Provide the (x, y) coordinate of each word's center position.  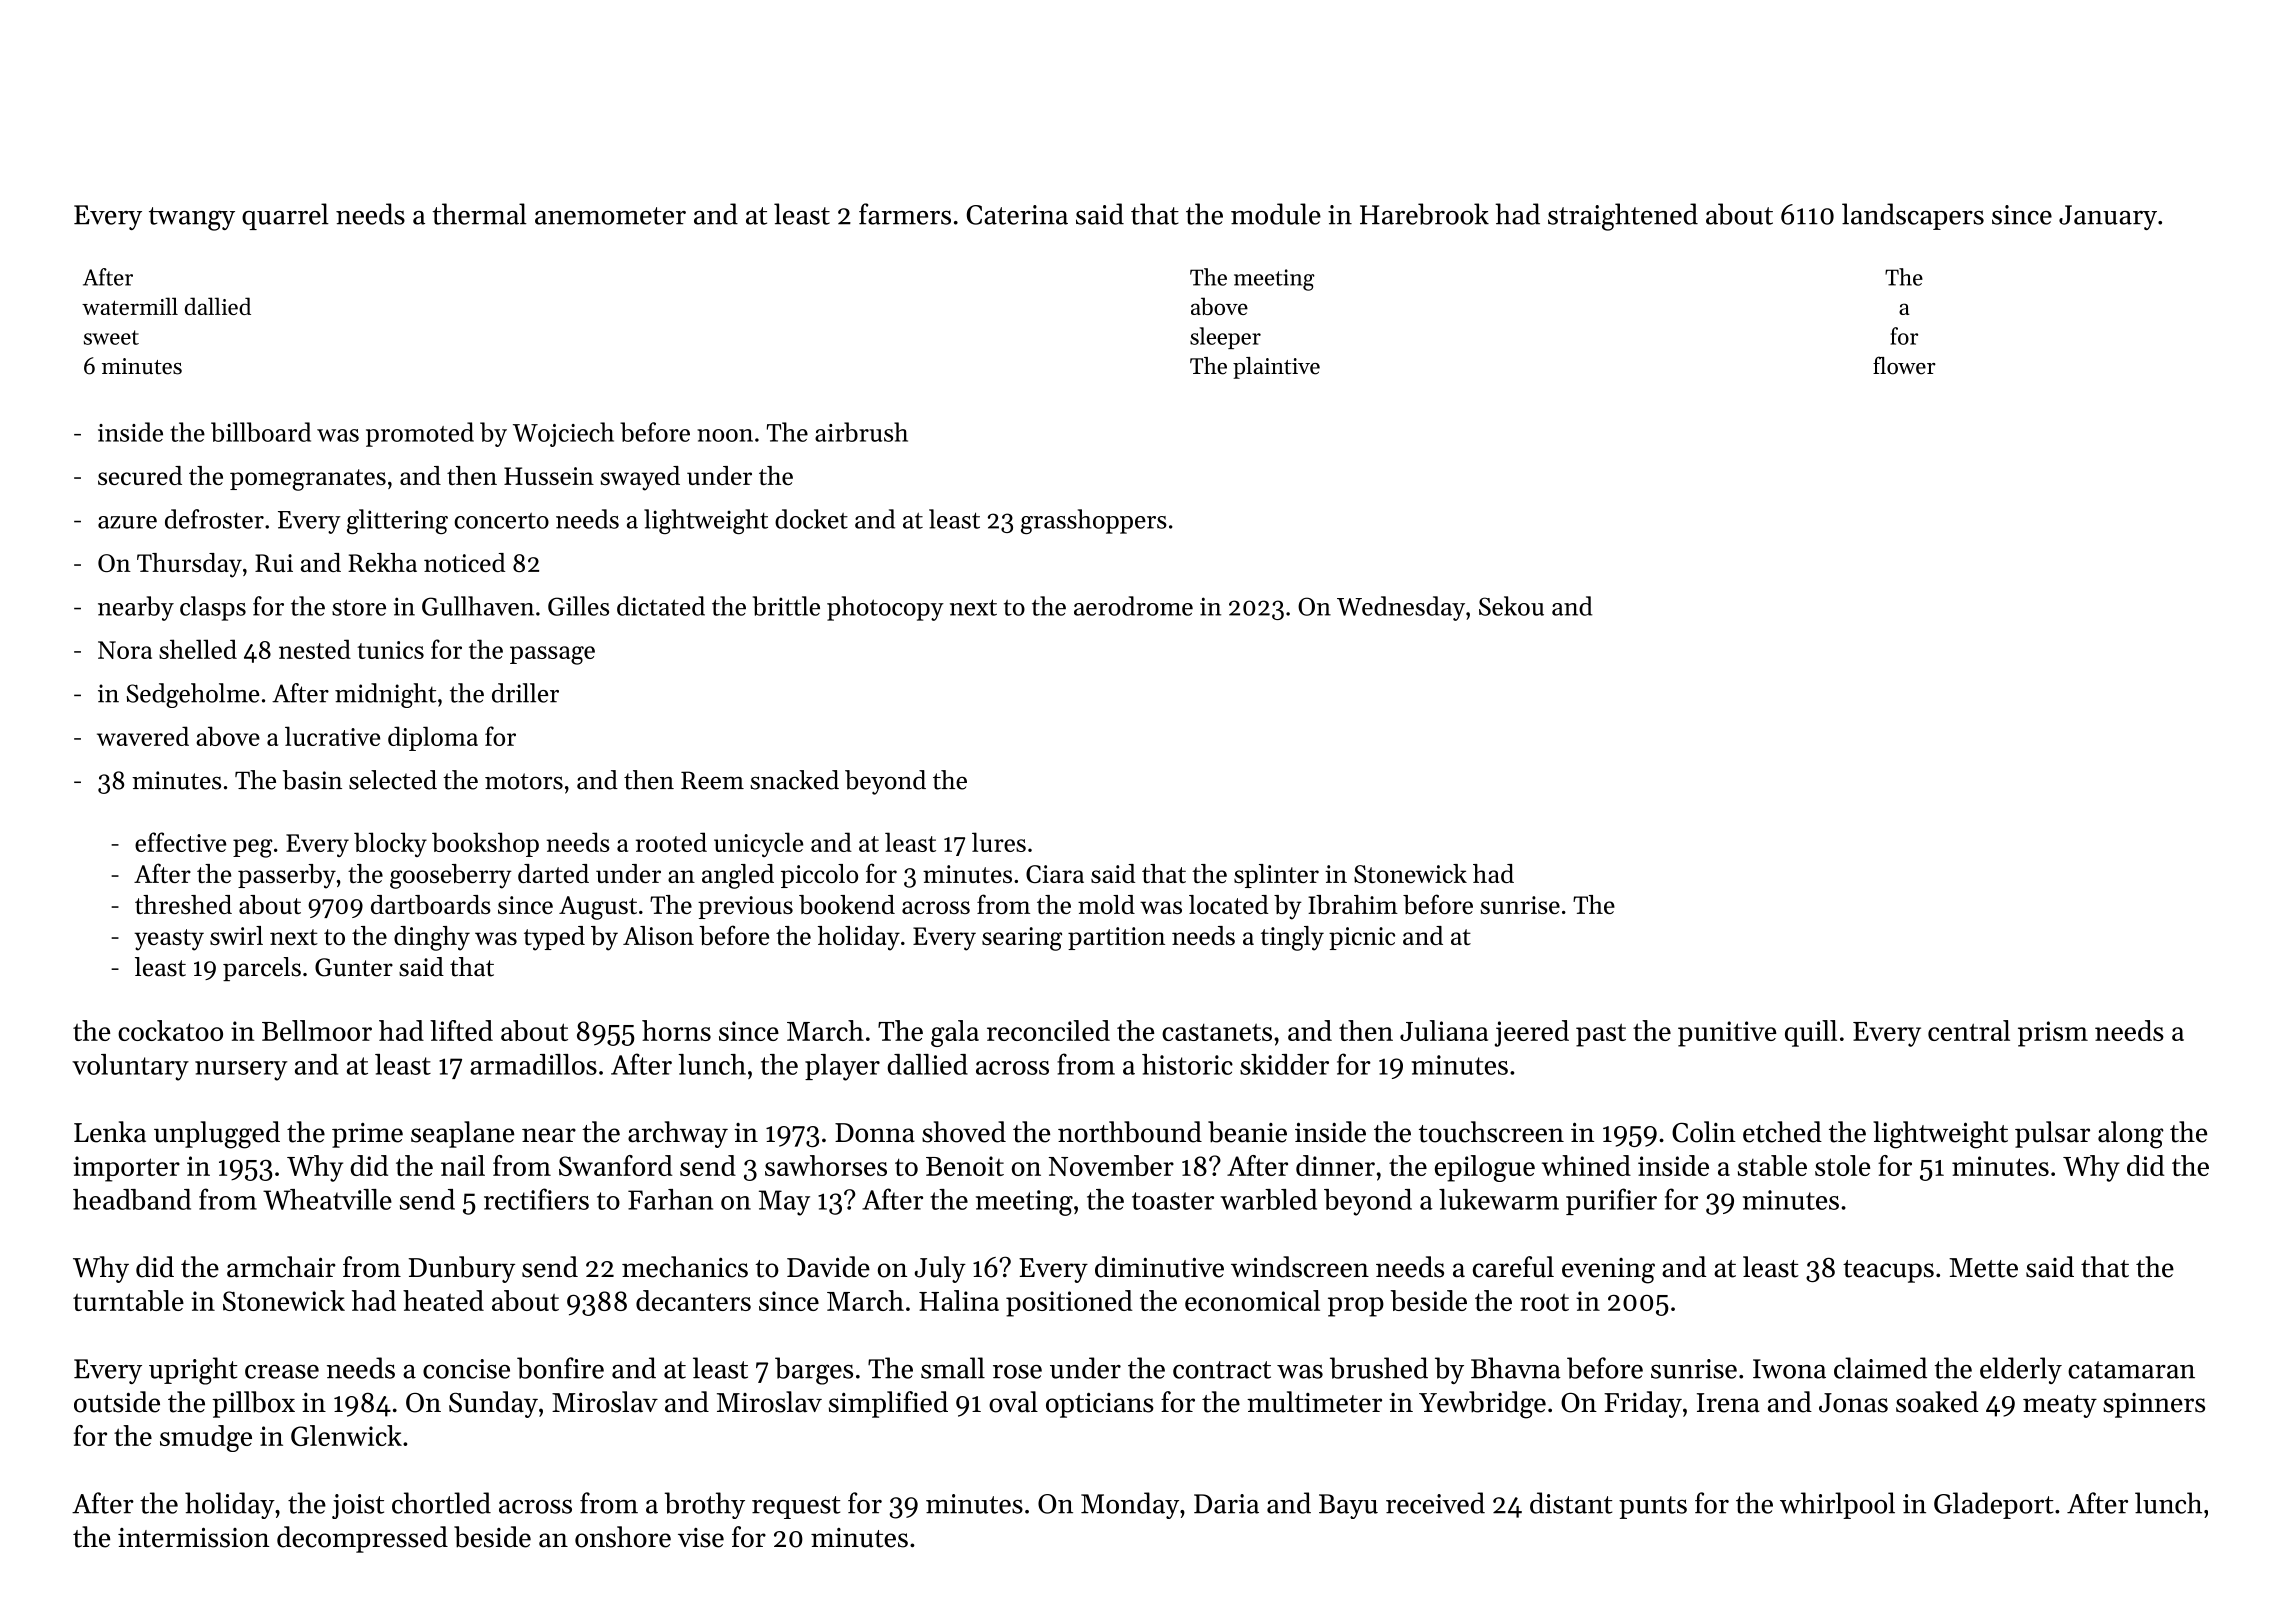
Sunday (493, 1404)
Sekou (1511, 606)
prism (2053, 1034)
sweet (111, 337)
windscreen (1300, 1267)
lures (999, 842)
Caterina (1017, 215)
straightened (1623, 217)
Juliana (1444, 1030)
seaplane (462, 1134)
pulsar (2052, 1134)
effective (180, 842)
